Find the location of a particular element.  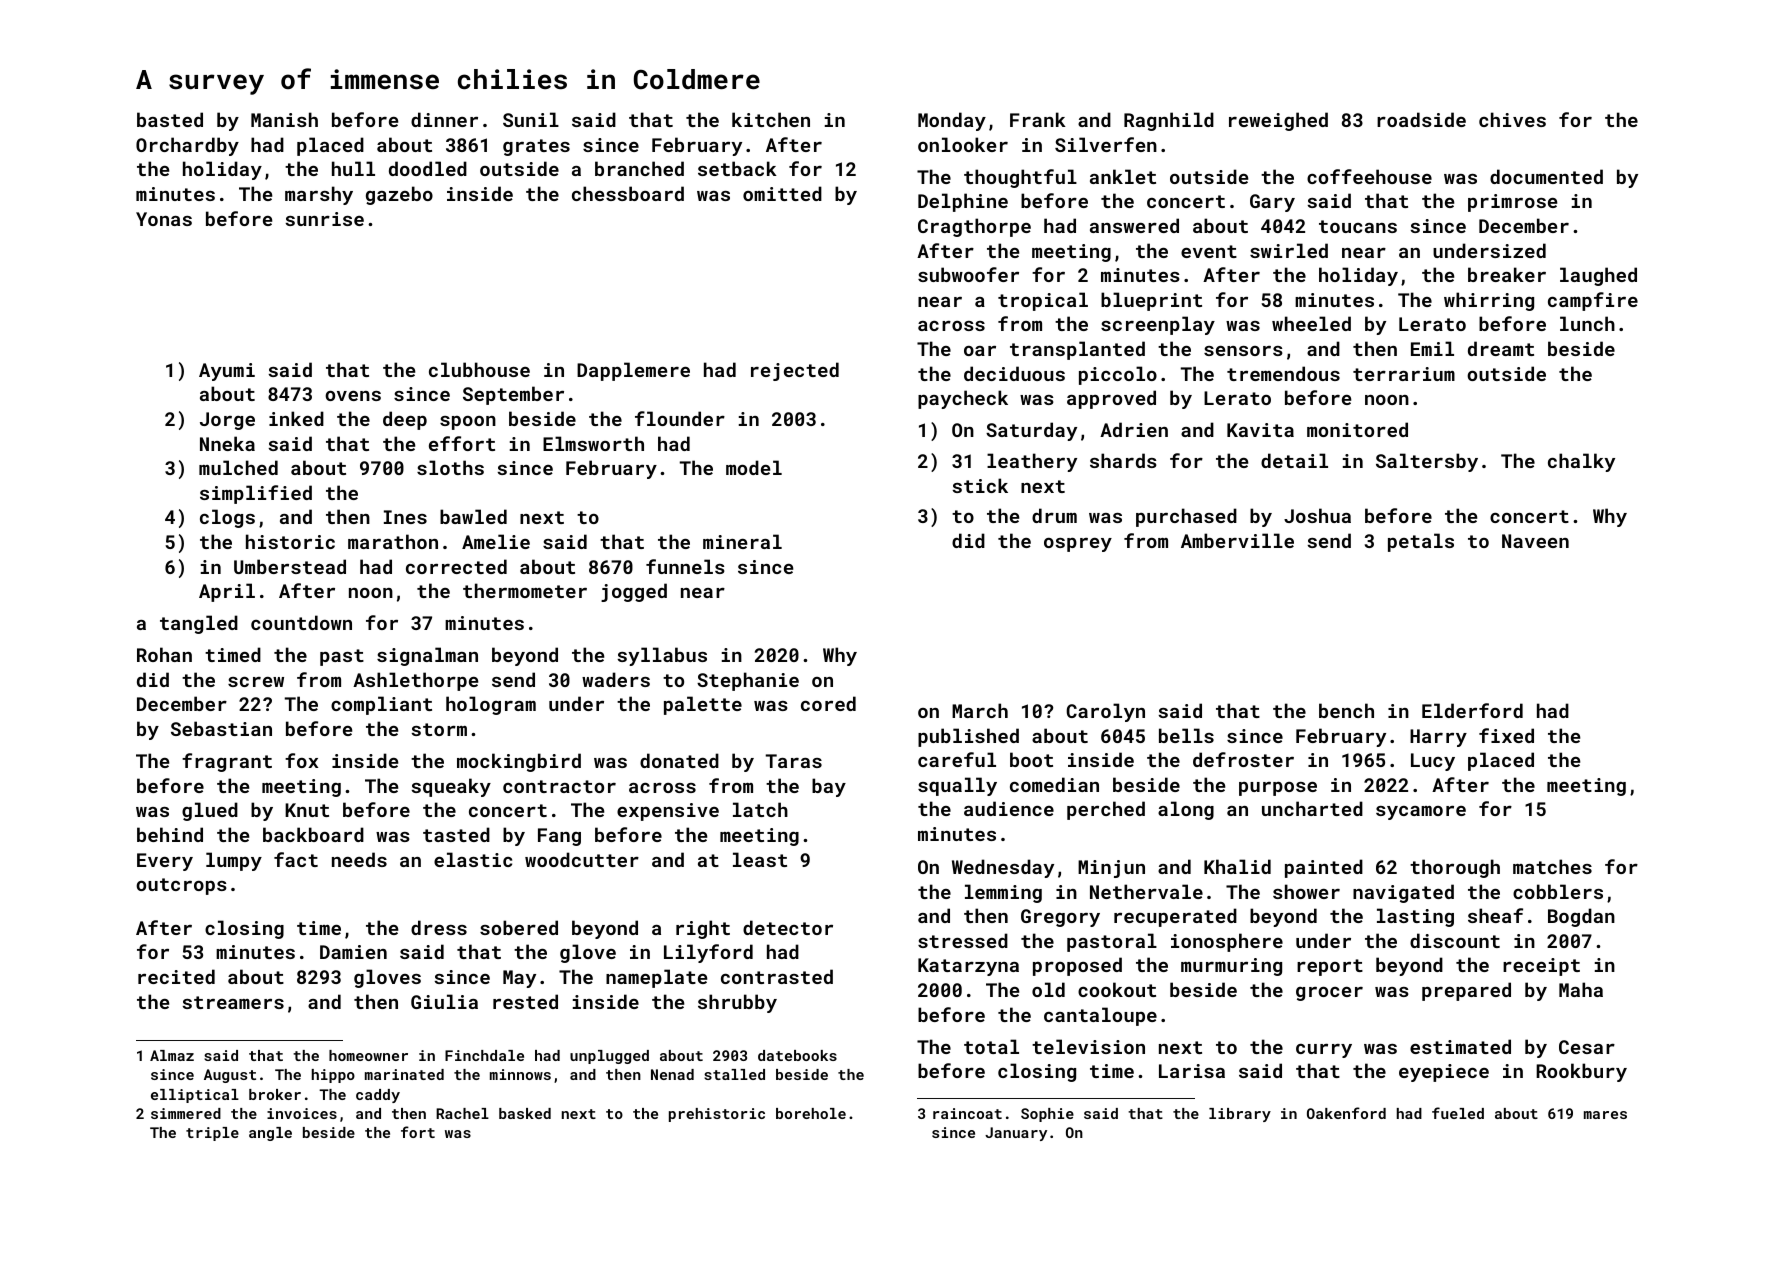

deciduous is located at coordinates (1014, 373).
